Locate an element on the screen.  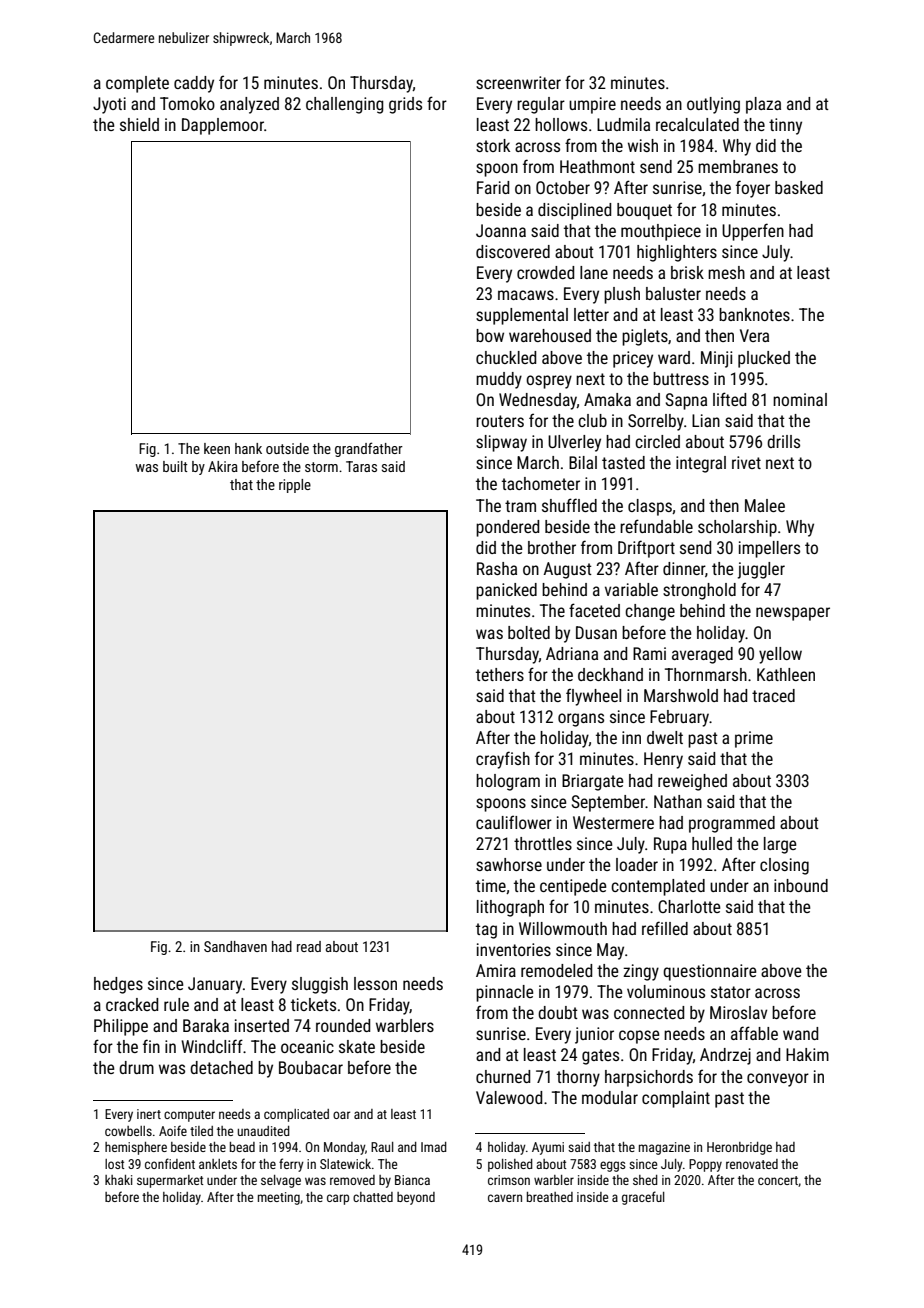
Miroslav is located at coordinates (738, 1012).
